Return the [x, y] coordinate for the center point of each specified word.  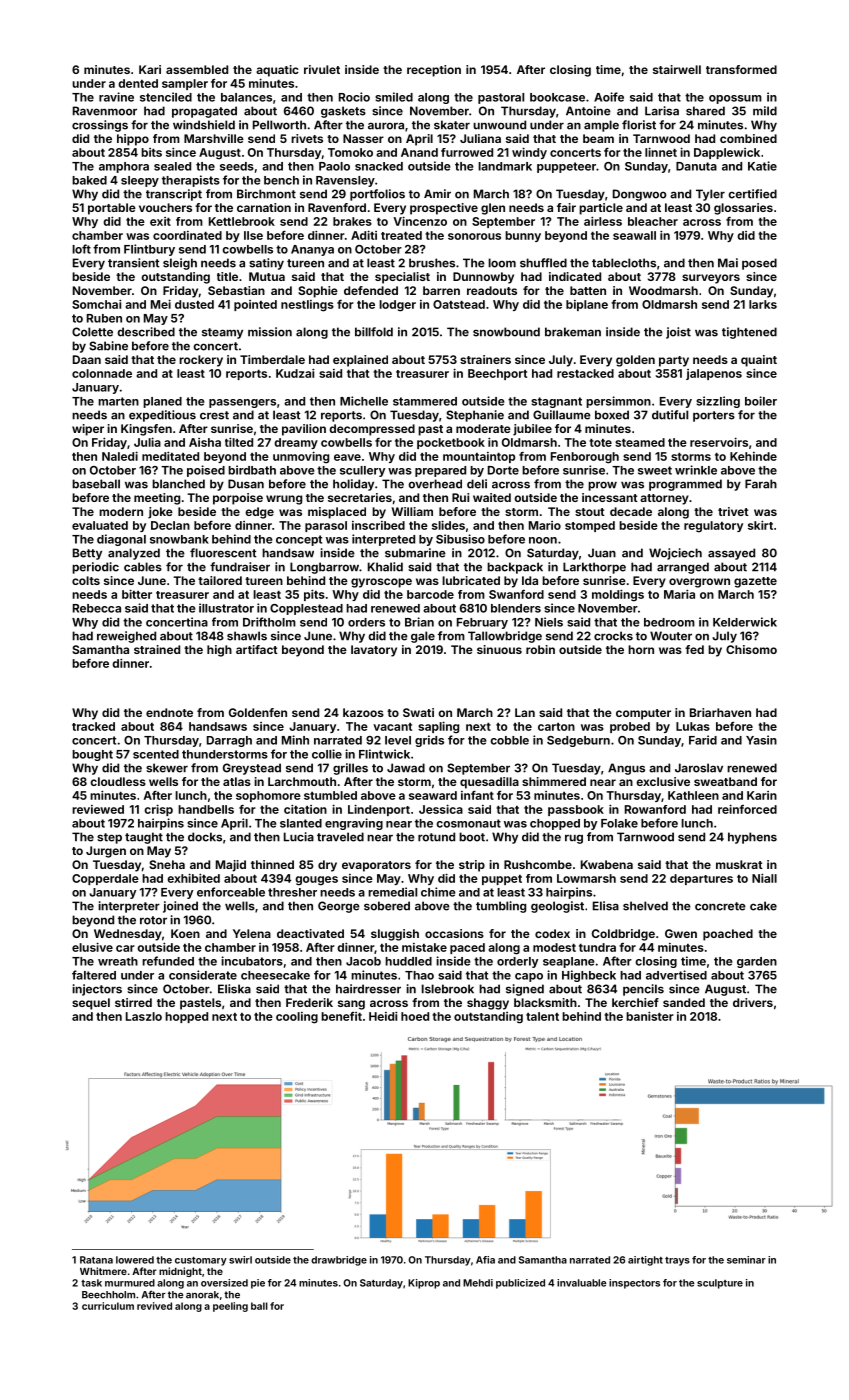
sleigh [180, 264]
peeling [230, 1307]
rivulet [322, 69]
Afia [485, 1260]
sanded [684, 1002]
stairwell [677, 69]
